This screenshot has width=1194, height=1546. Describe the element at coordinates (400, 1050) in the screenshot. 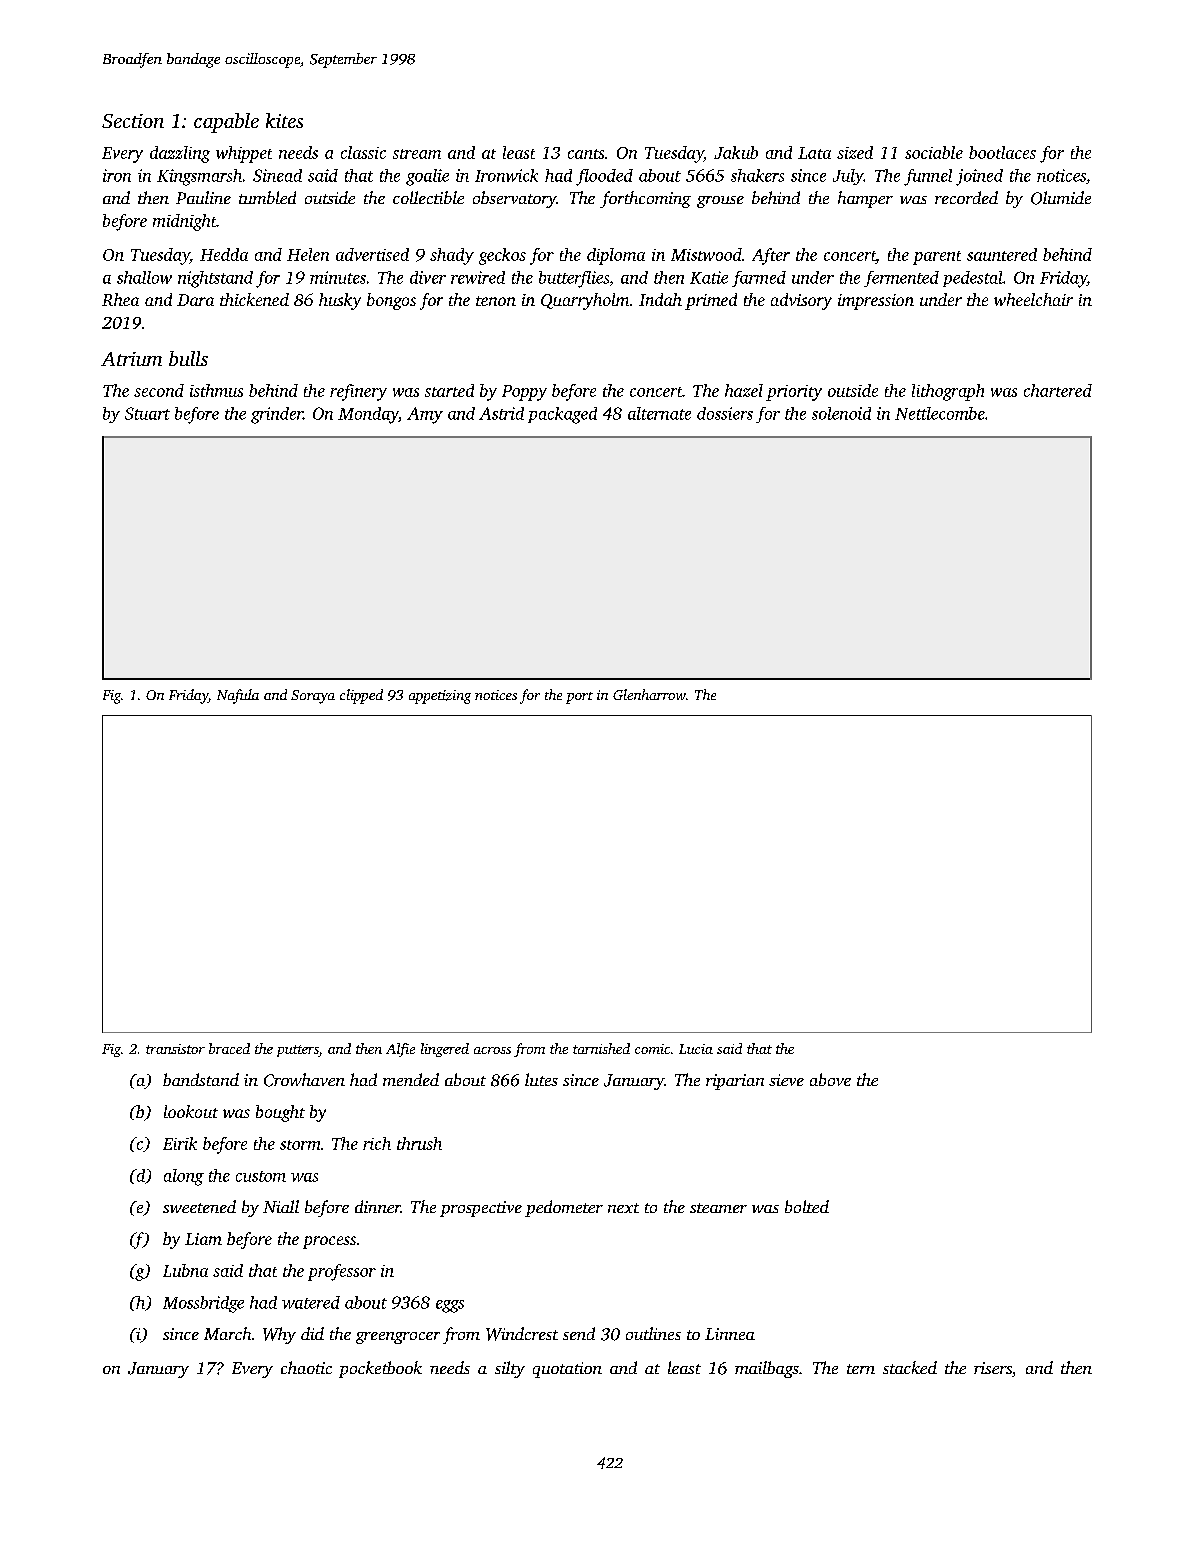

I see `Alfie` at that location.
